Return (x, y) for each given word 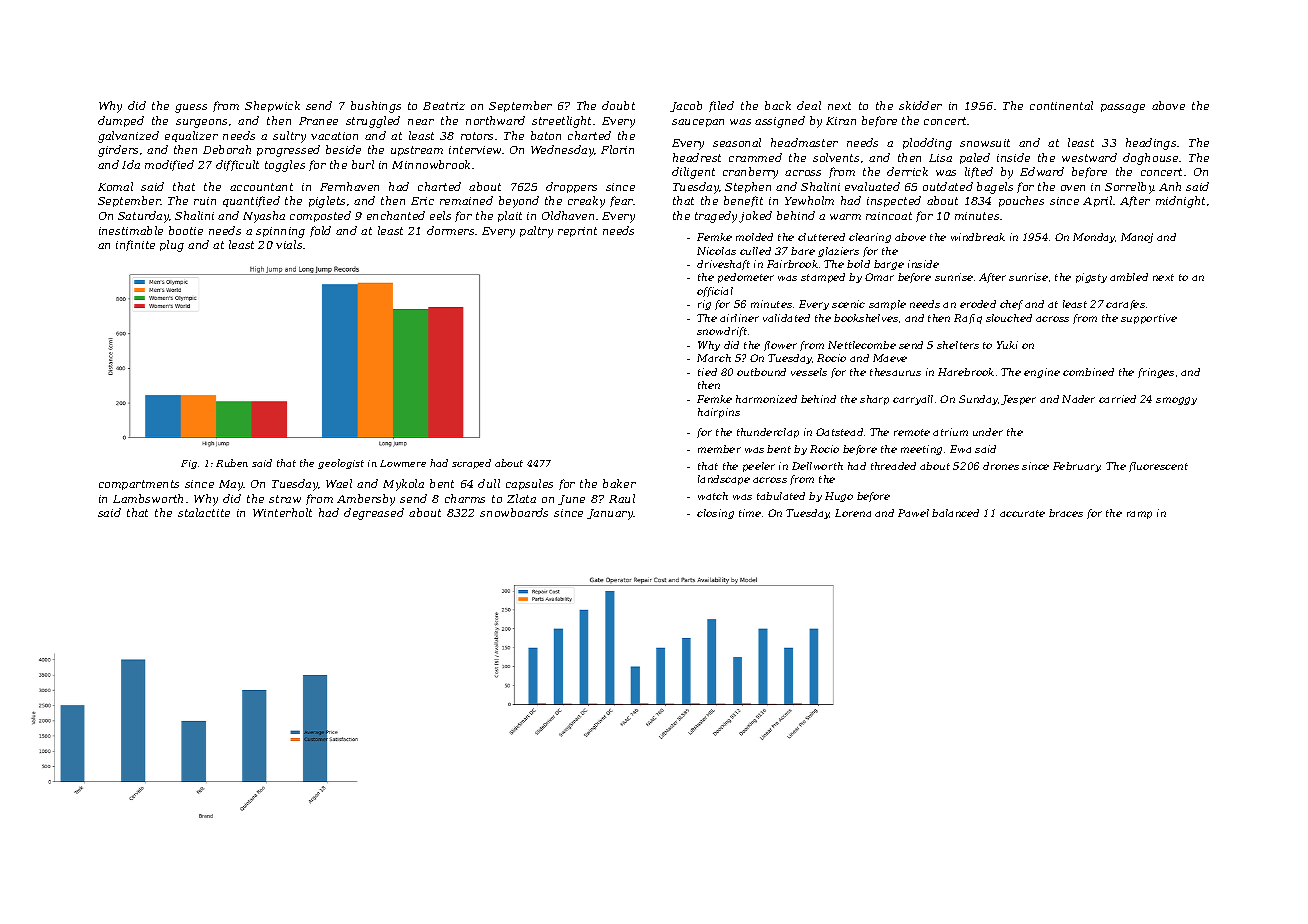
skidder (920, 105)
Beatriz (444, 106)
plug (172, 246)
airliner (739, 318)
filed (721, 106)
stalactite (204, 512)
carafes (1125, 305)
